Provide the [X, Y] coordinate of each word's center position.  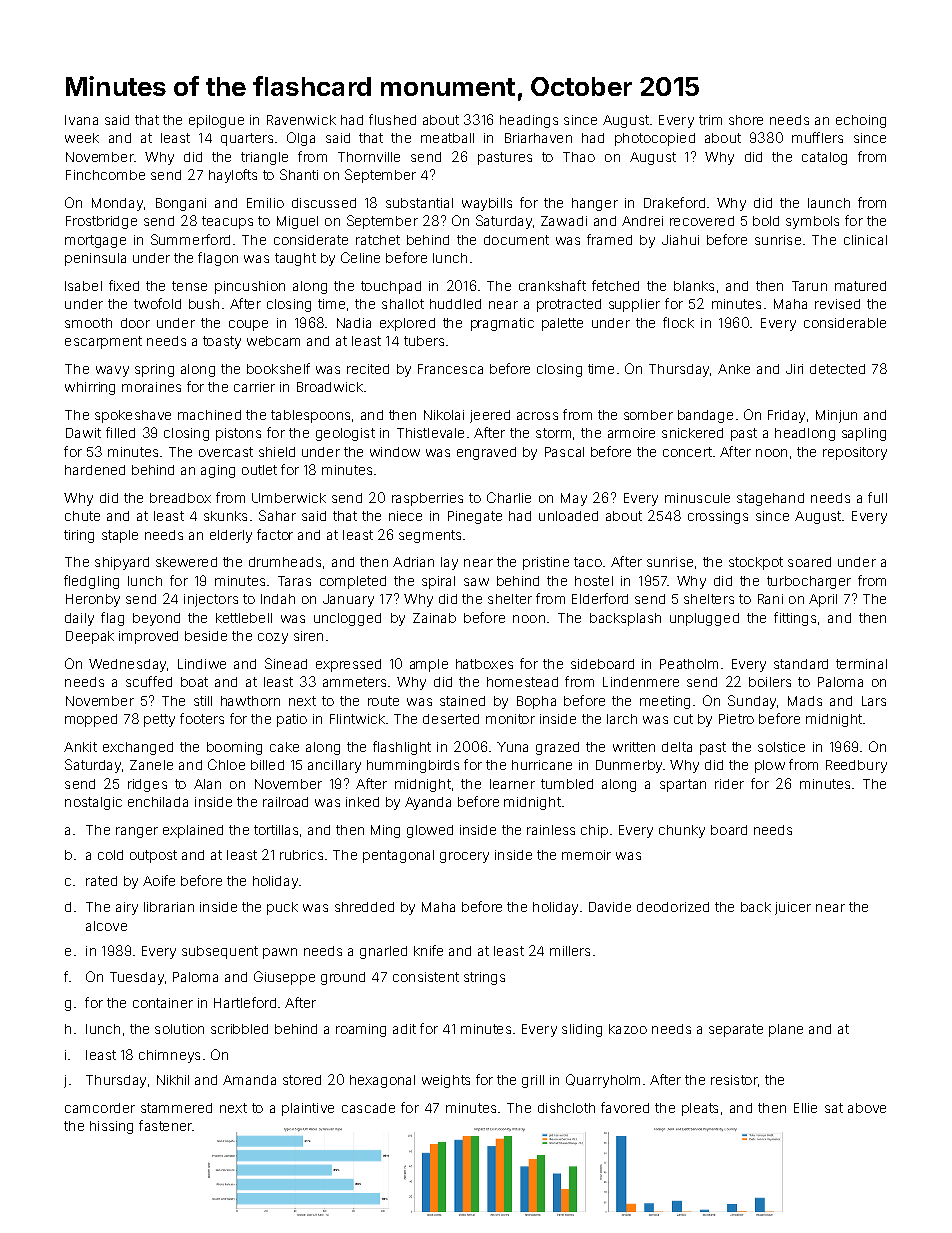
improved [148, 637]
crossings [718, 517]
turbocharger [809, 582]
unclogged [347, 619]
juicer [793, 908]
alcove [106, 926]
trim [710, 120]
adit [404, 1029]
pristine [546, 563]
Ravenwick [301, 120]
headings [529, 121]
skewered [186, 562]
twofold [157, 303]
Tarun [809, 286]
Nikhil [173, 1080]
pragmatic [502, 324]
